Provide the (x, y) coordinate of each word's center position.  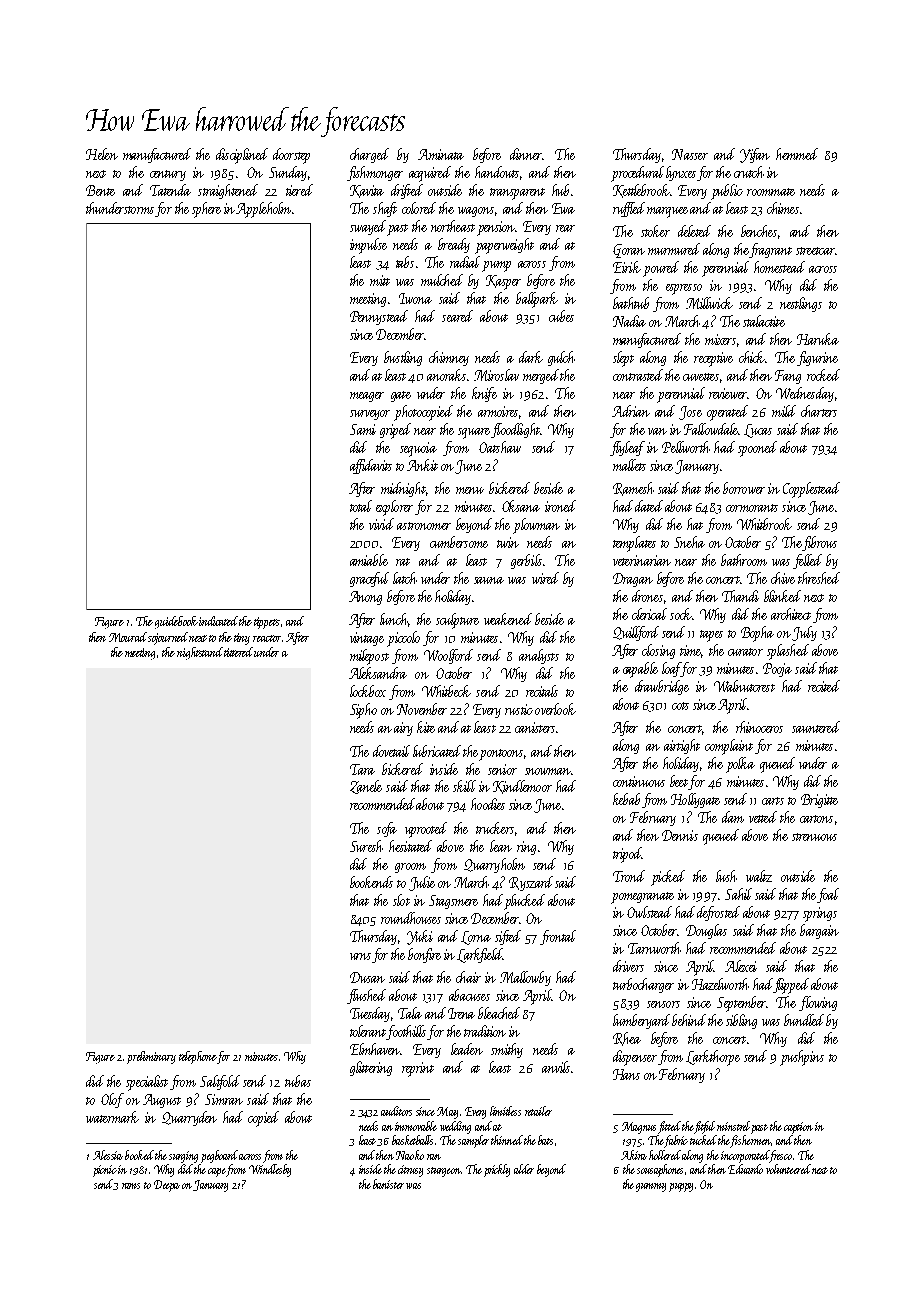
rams (131, 1186)
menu (470, 490)
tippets (267, 623)
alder (524, 1169)
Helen (102, 154)
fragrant (770, 250)
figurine (817, 358)
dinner (526, 154)
